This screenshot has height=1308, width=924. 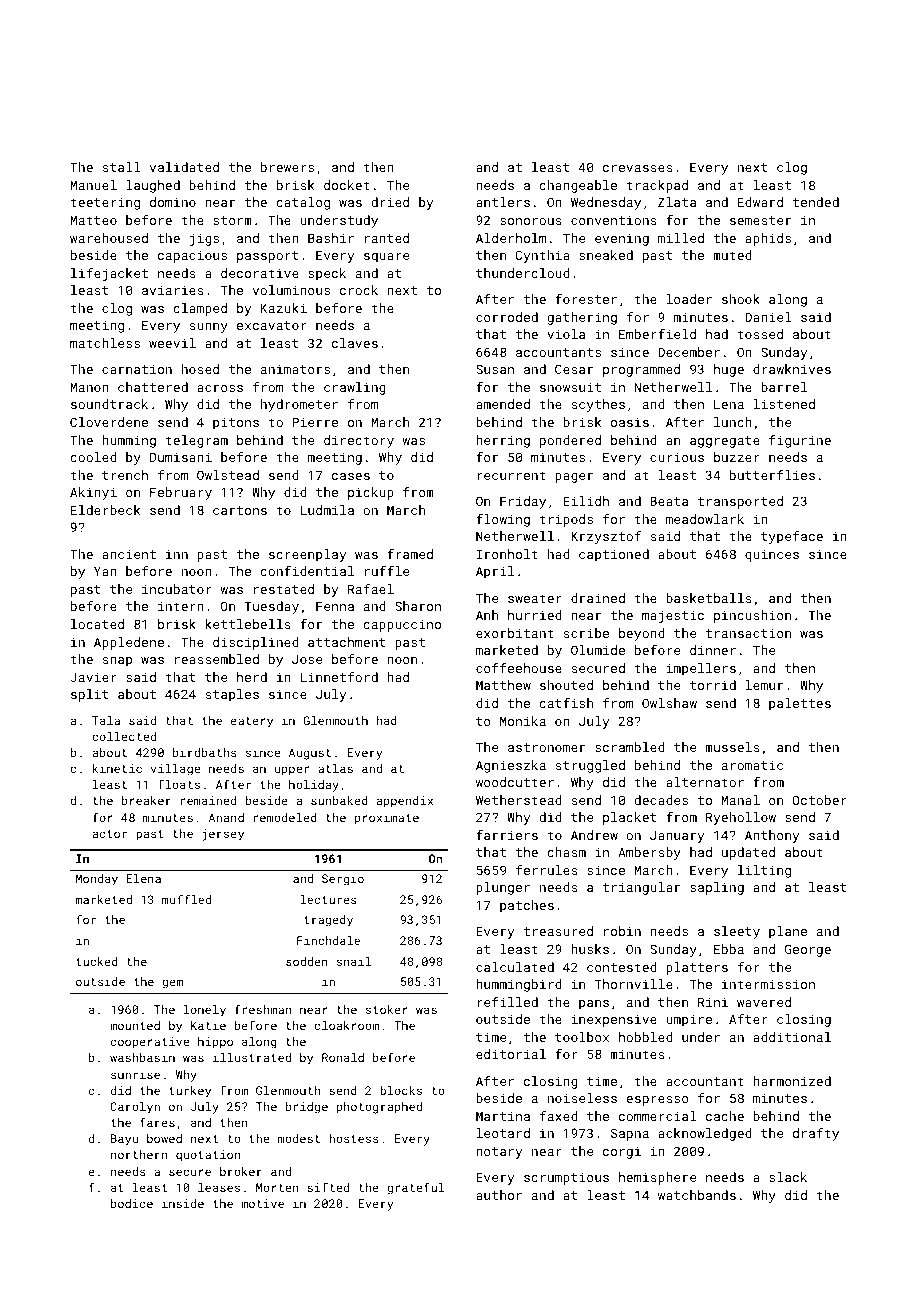 What do you see at coordinates (124, 1140) in the screenshot?
I see `Bayu` at bounding box center [124, 1140].
